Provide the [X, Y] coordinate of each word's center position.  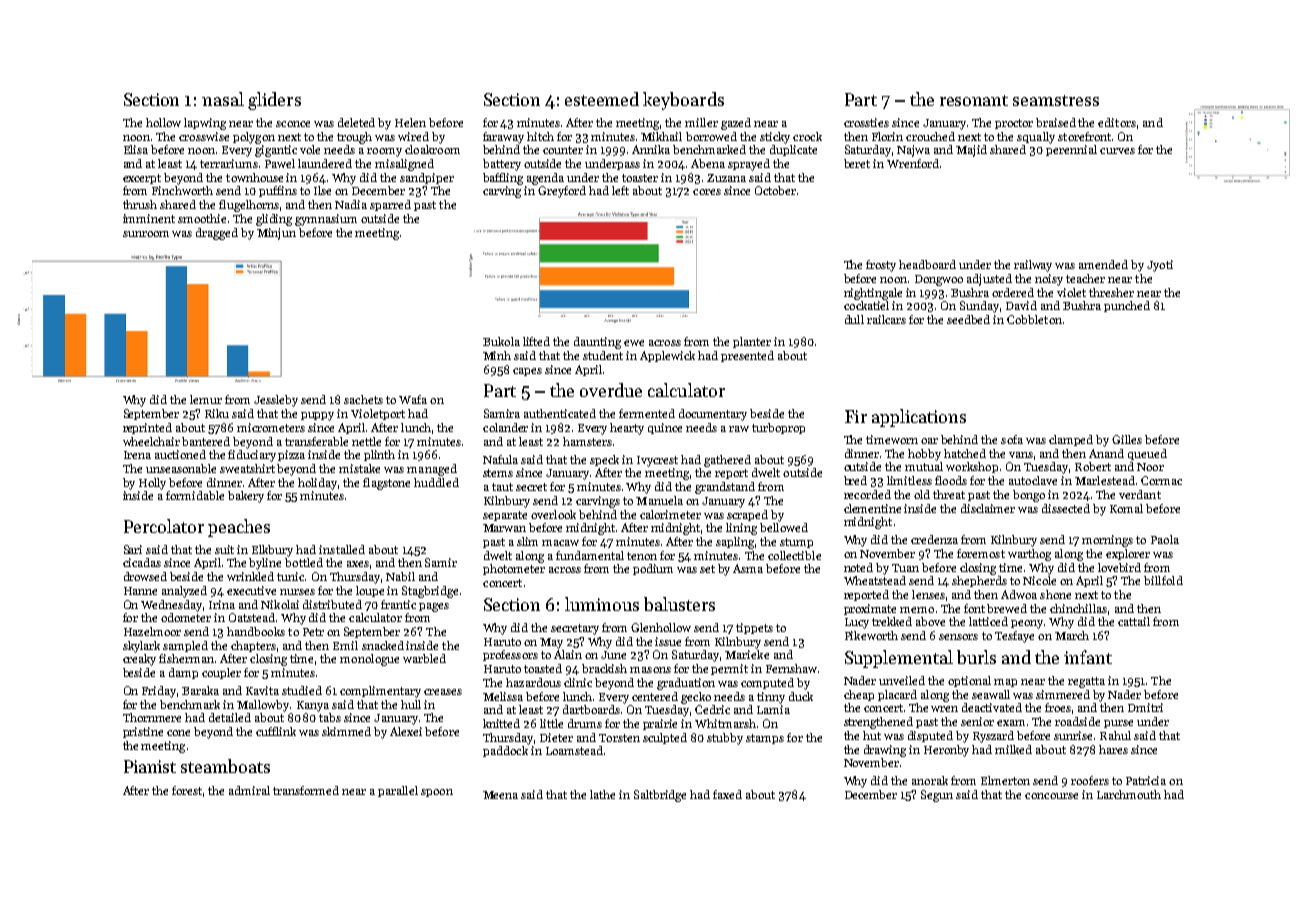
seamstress [1056, 100]
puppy [317, 416]
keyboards [683, 101]
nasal [223, 99]
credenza [934, 539]
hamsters [587, 441]
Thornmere [152, 717]
